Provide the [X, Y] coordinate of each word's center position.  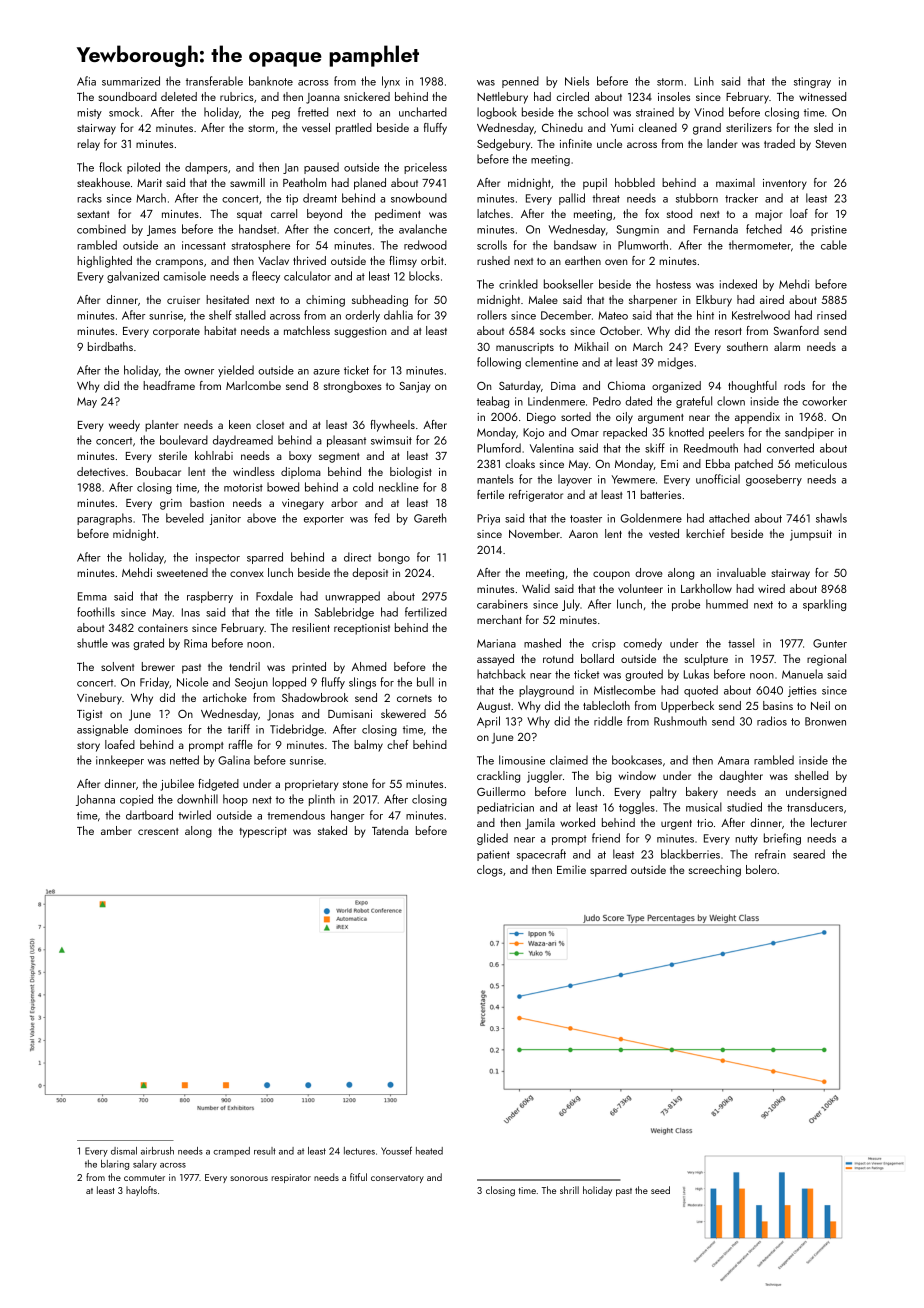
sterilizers [749, 127]
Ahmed [369, 666]
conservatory [397, 1179]
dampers [206, 168]
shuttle [92, 643]
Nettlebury [502, 98]
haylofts [141, 1191]
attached [729, 518]
